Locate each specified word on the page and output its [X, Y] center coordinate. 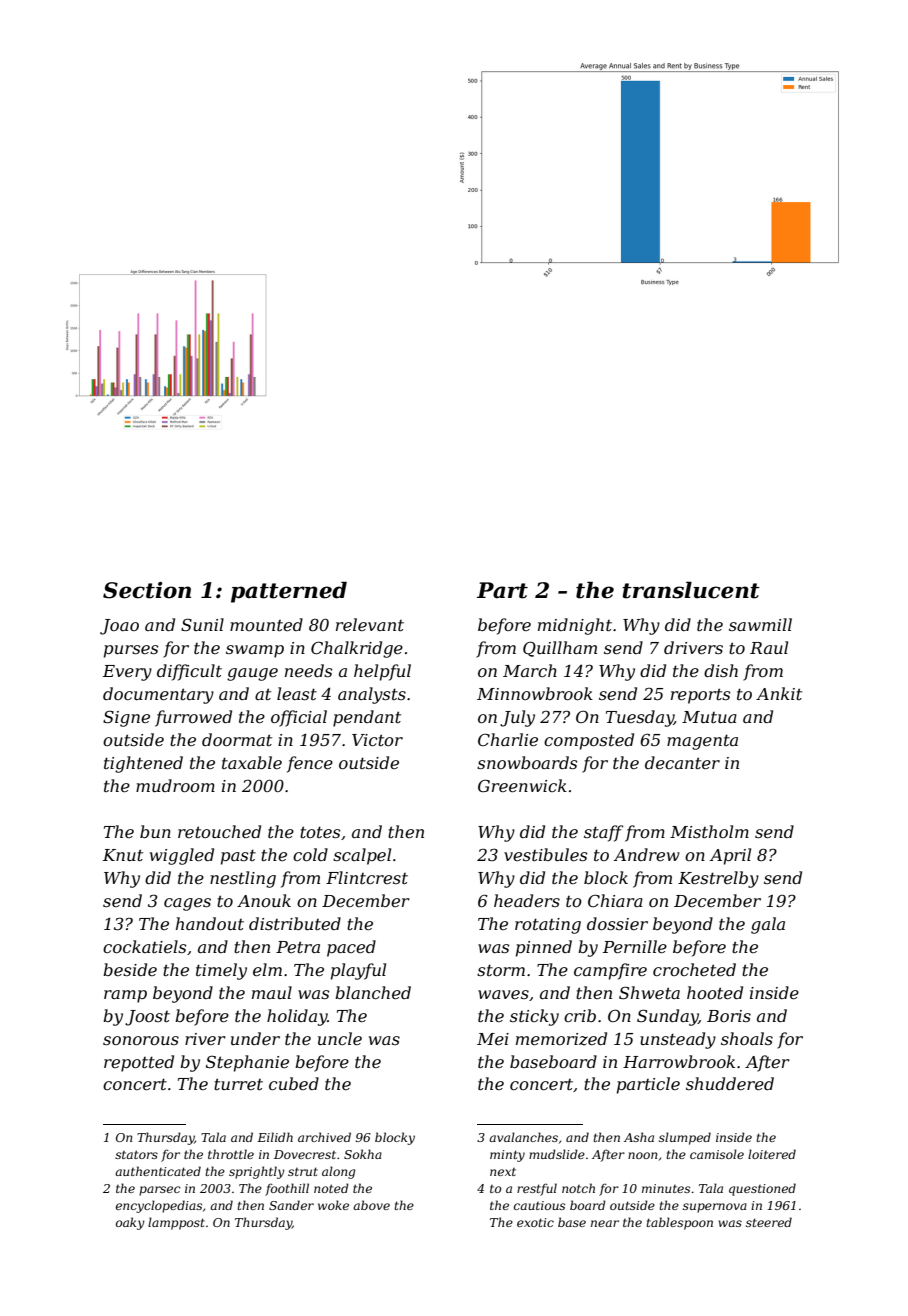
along [338, 1172]
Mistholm [709, 831]
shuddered [730, 1083]
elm [267, 969]
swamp [255, 651]
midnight [575, 626]
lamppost [176, 1223]
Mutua [709, 717]
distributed [295, 923]
